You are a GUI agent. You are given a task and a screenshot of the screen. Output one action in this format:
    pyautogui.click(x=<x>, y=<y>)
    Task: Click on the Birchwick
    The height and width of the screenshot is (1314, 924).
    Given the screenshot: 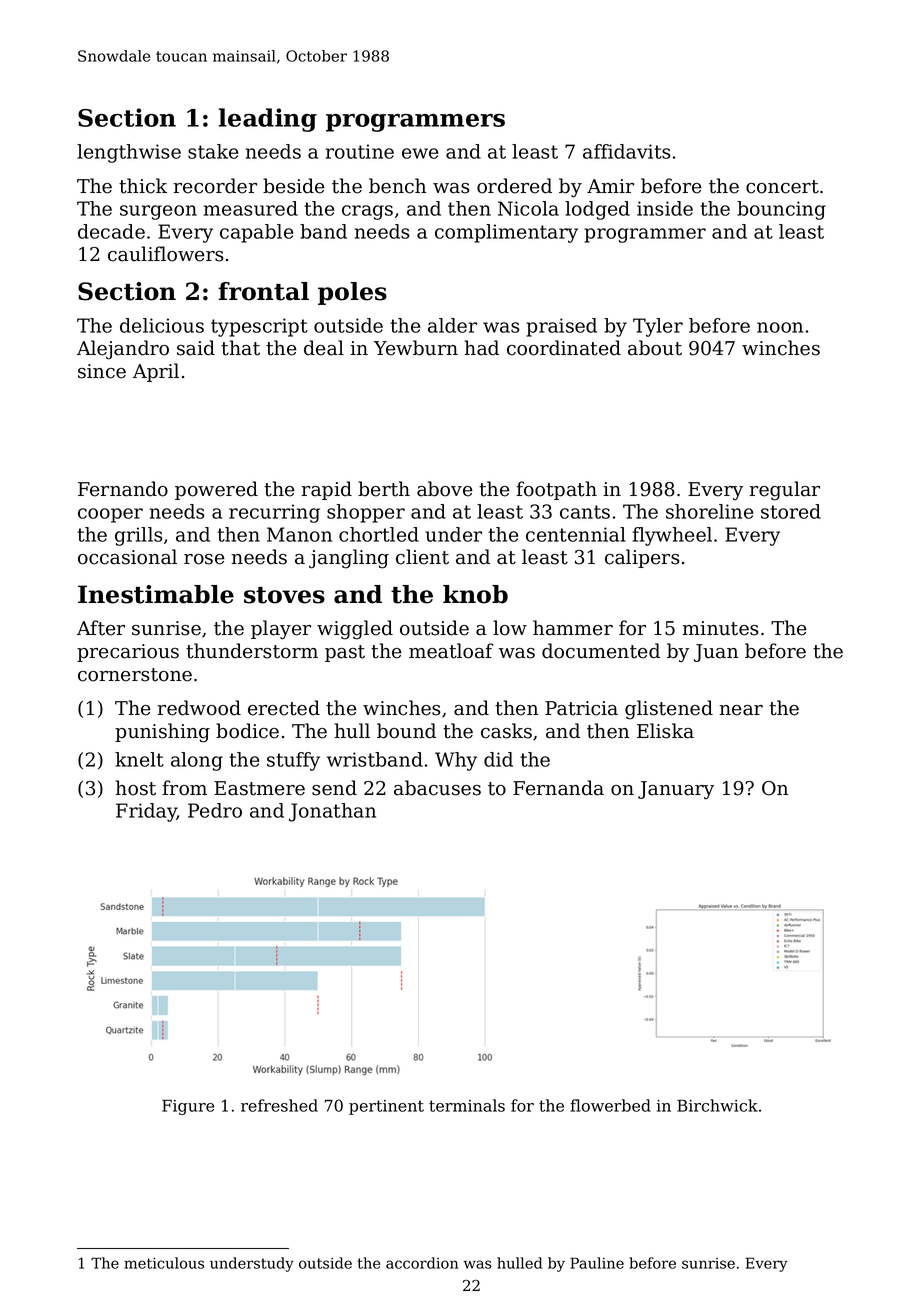 What is the action you would take?
    pyautogui.click(x=717, y=1105)
